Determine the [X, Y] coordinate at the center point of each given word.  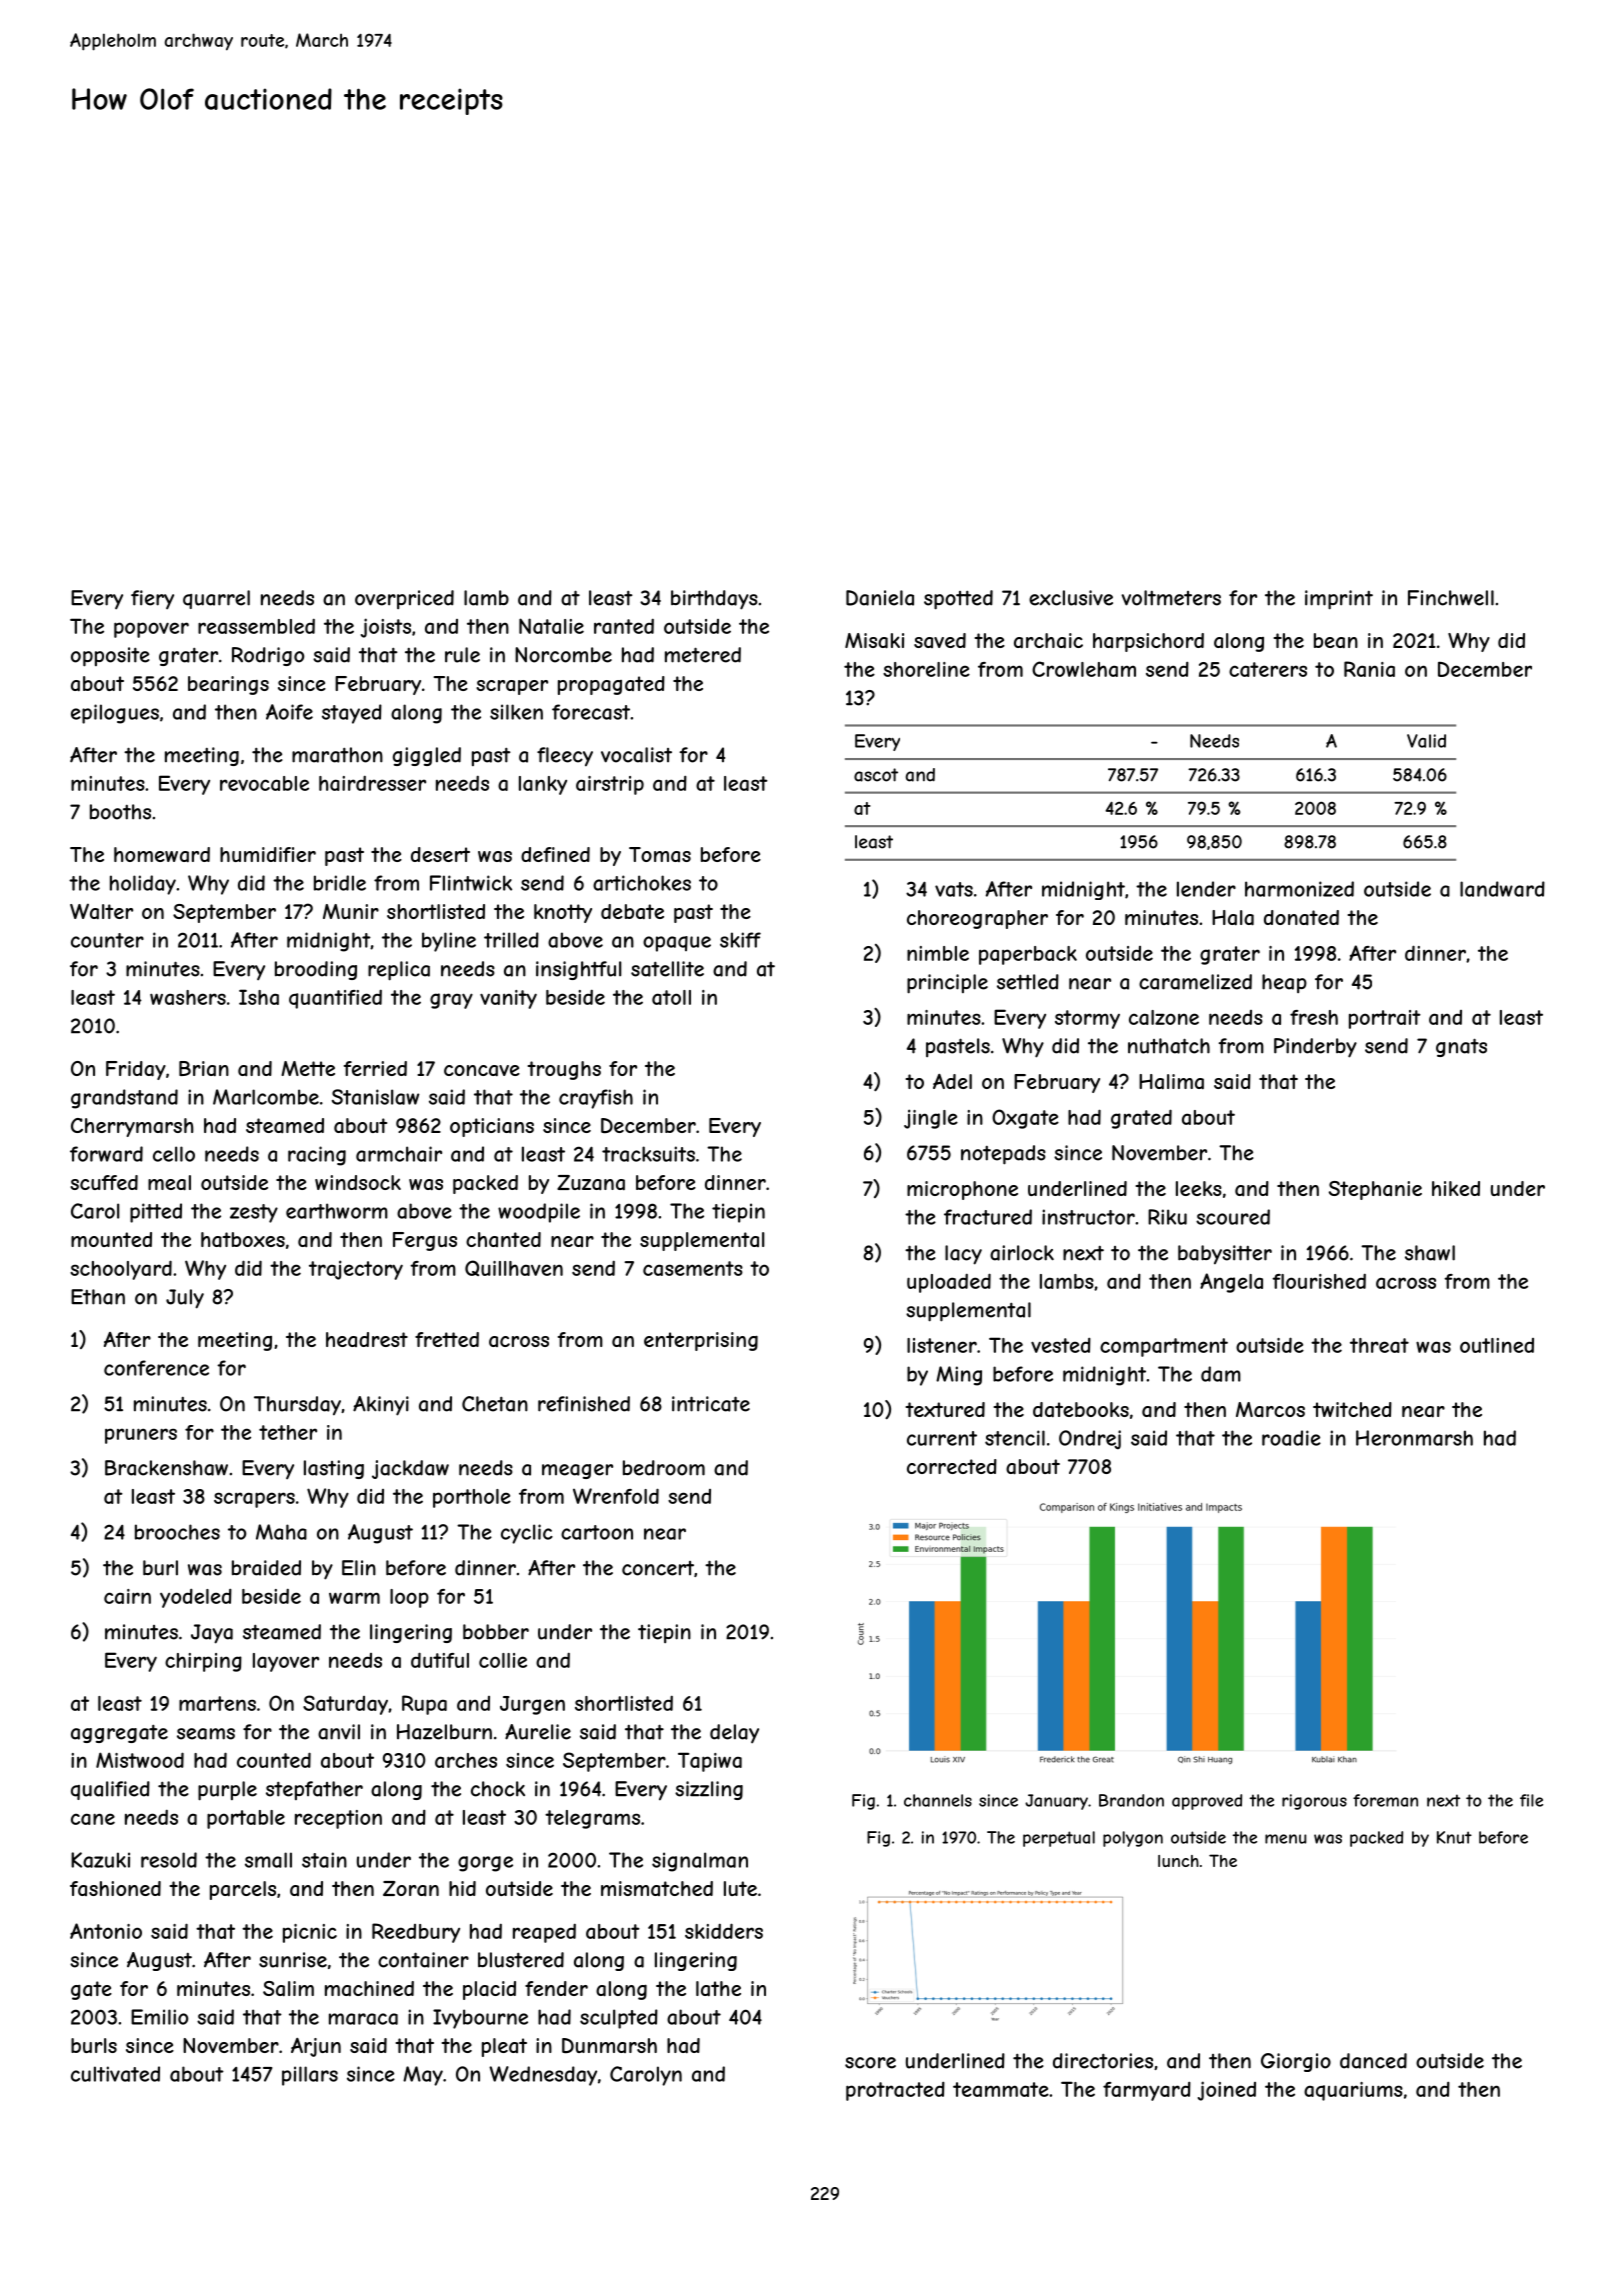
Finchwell [1451, 598]
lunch [1178, 1861]
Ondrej [1090, 1440]
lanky [543, 785]
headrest [367, 1339]
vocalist [636, 755]
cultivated [115, 2074]
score [870, 2063]
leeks [1199, 1188]
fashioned [115, 1888]
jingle [931, 1119]
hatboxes [243, 1240]
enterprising [701, 1341]
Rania [1369, 669]
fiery [152, 600]
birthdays [714, 600]
